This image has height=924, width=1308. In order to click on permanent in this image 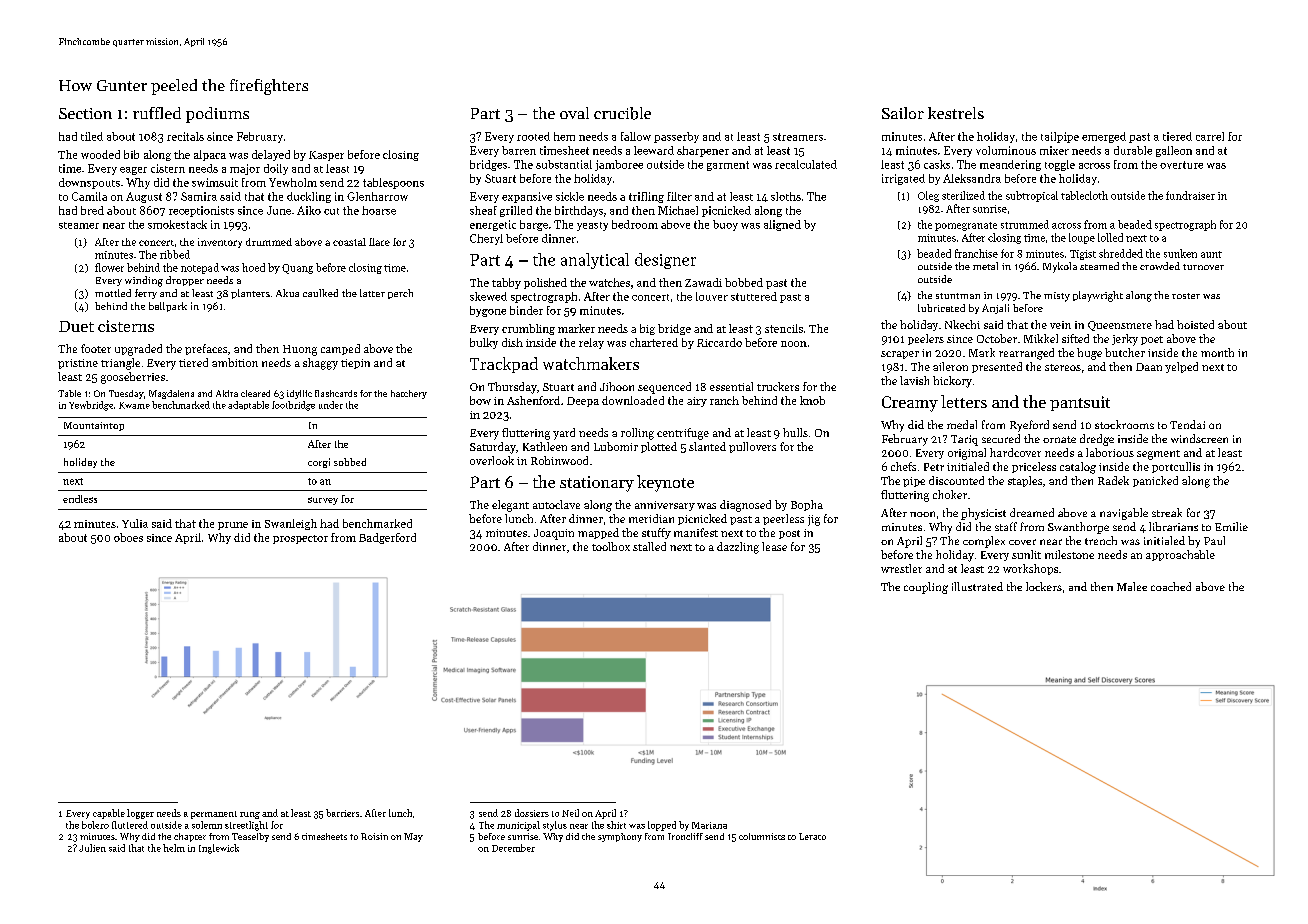, I will do `click(214, 815)`.
